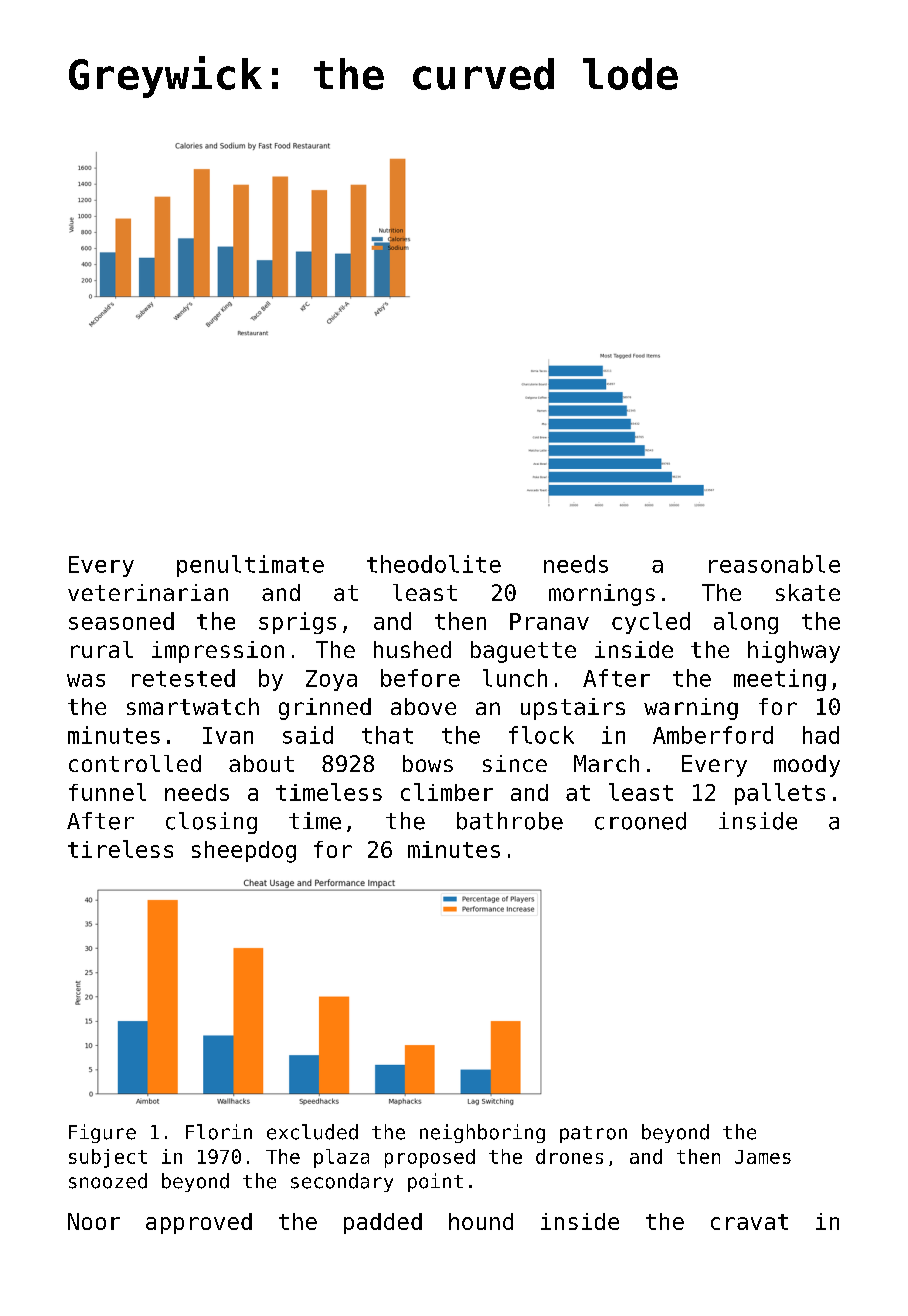  I want to click on reasonable, so click(774, 564).
